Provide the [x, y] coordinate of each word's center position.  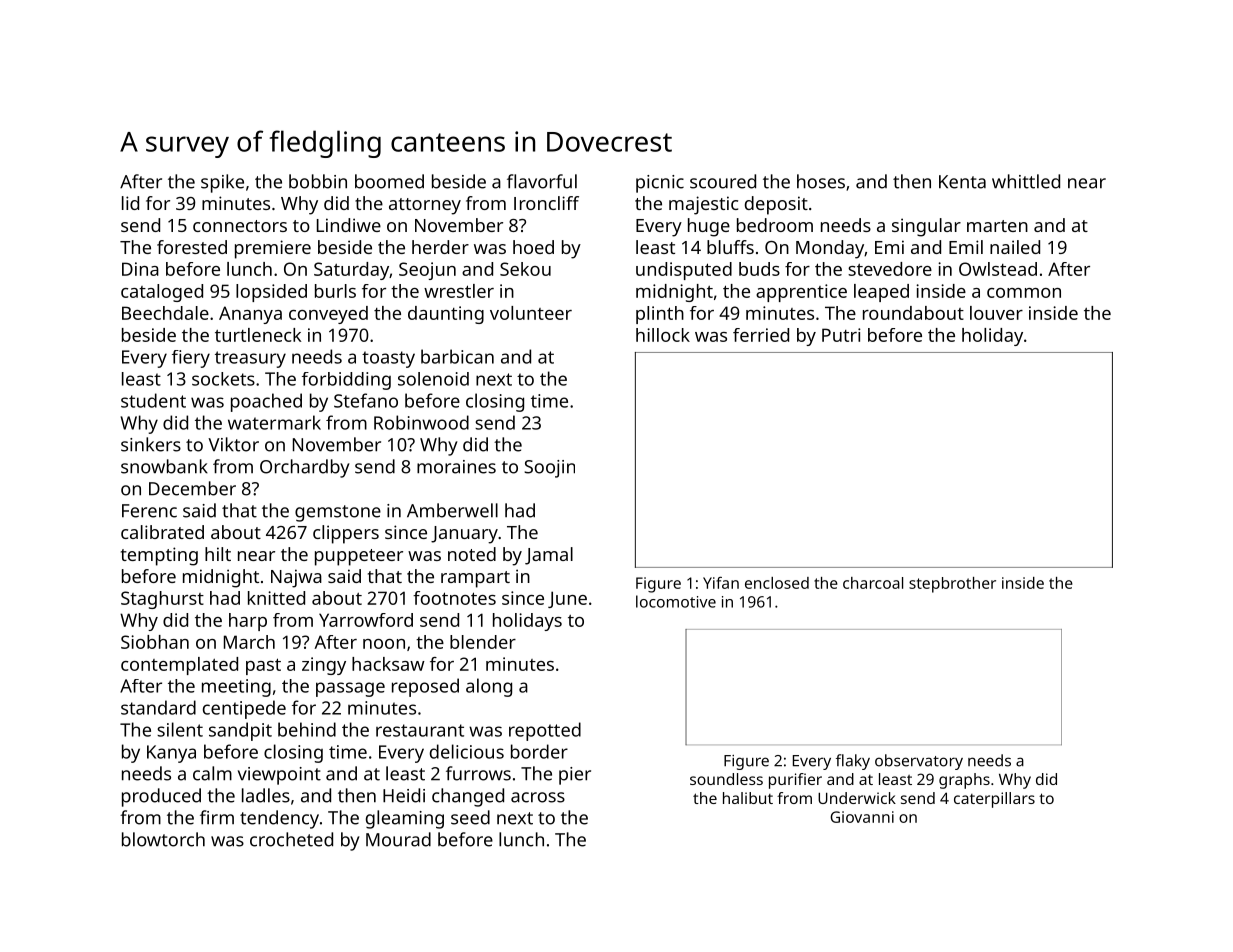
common [1024, 293]
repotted [545, 731]
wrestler [459, 291]
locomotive [676, 601]
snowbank [164, 466]
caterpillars [994, 800]
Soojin [549, 469]
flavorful [542, 181]
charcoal [873, 583]
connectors [240, 226]
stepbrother [952, 585]
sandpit [240, 731]
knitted [276, 598]
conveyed [328, 315]
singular [926, 227]
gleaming [405, 819]
